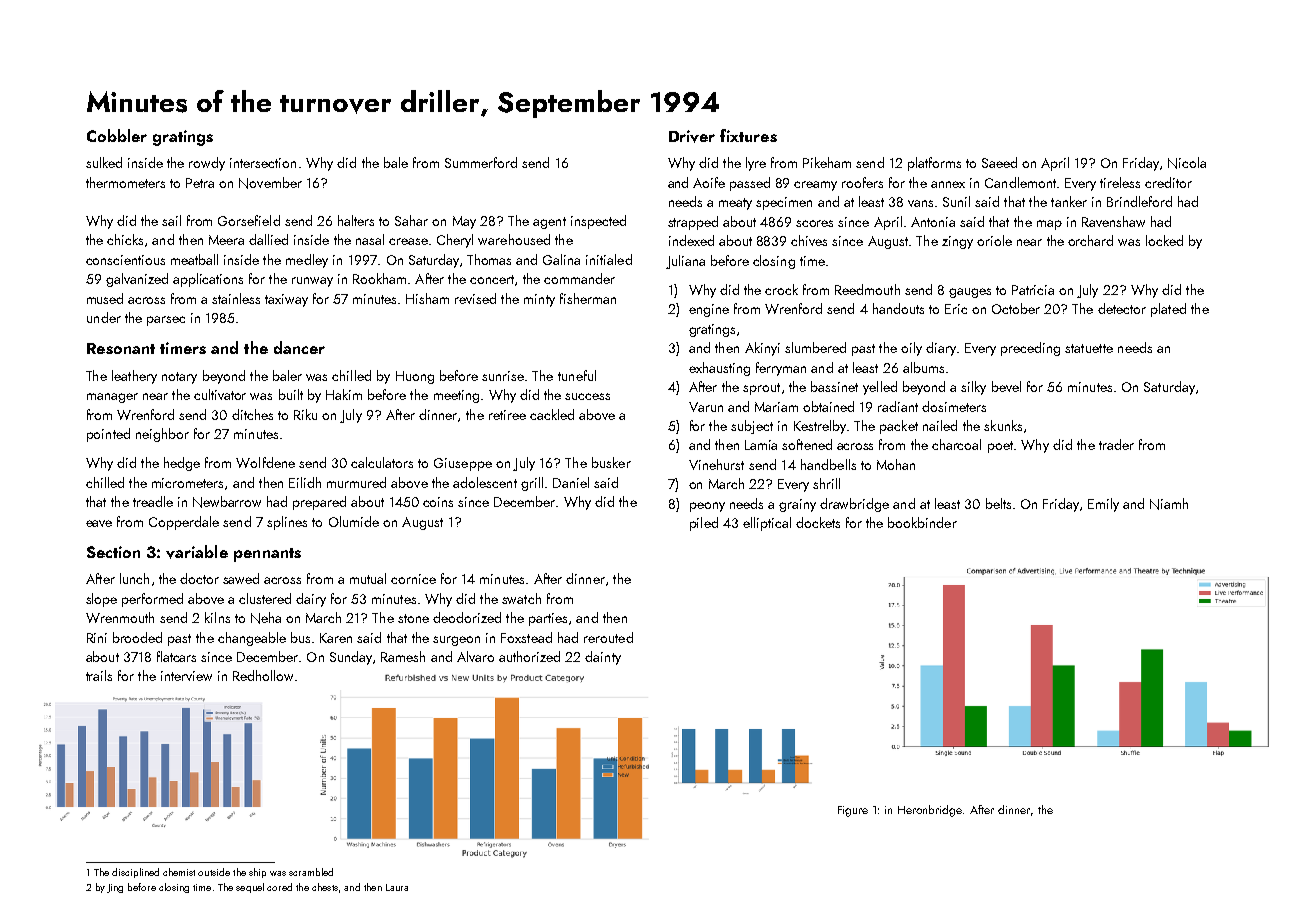 This page has width=1308, height=924. I want to click on belts, so click(998, 503).
